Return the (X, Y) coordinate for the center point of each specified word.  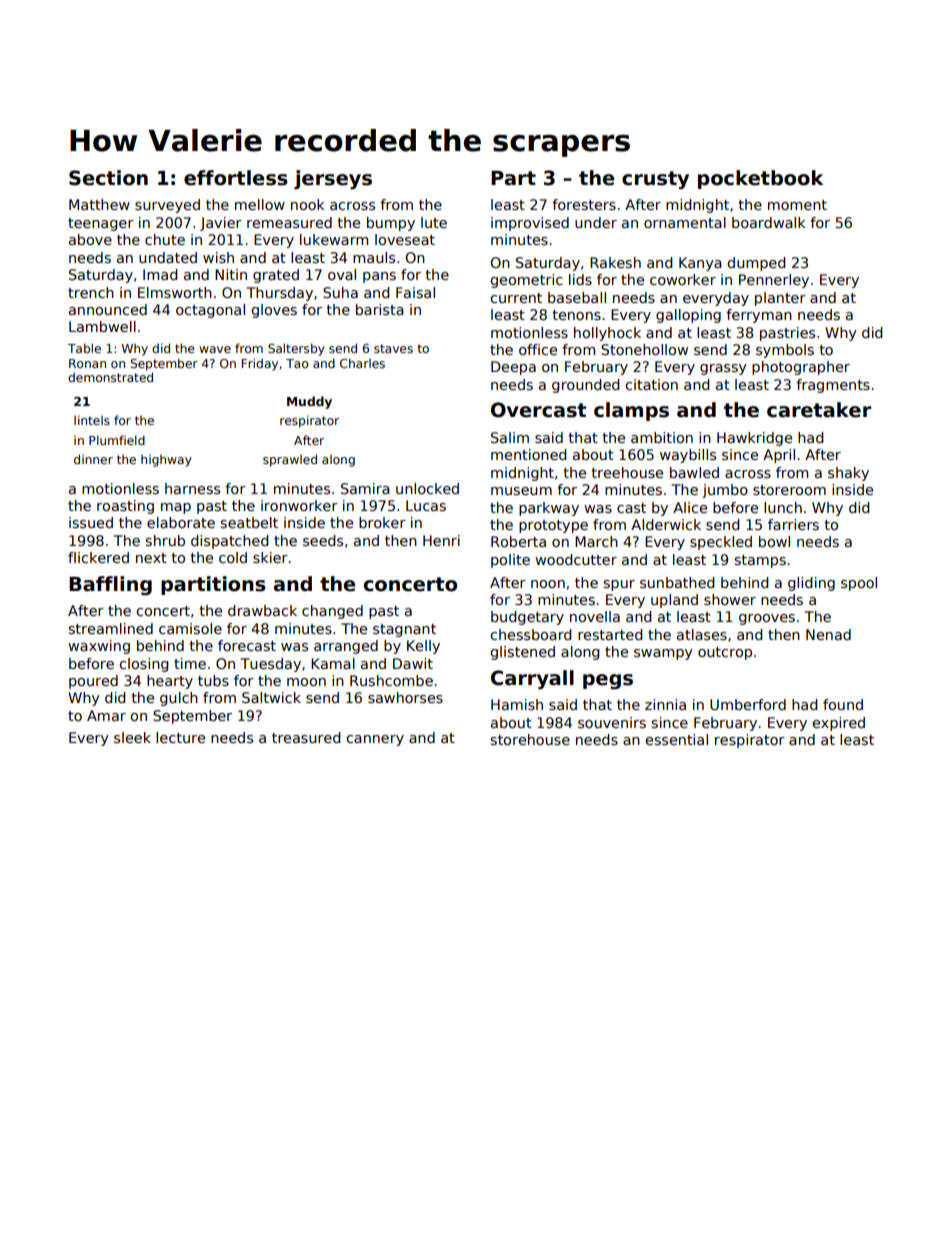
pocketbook (760, 179)
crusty (655, 180)
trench (91, 292)
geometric (526, 281)
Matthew (99, 204)
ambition (662, 437)
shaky (848, 474)
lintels (92, 420)
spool (859, 584)
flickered (98, 557)
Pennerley (774, 281)
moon (306, 682)
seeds (323, 540)
